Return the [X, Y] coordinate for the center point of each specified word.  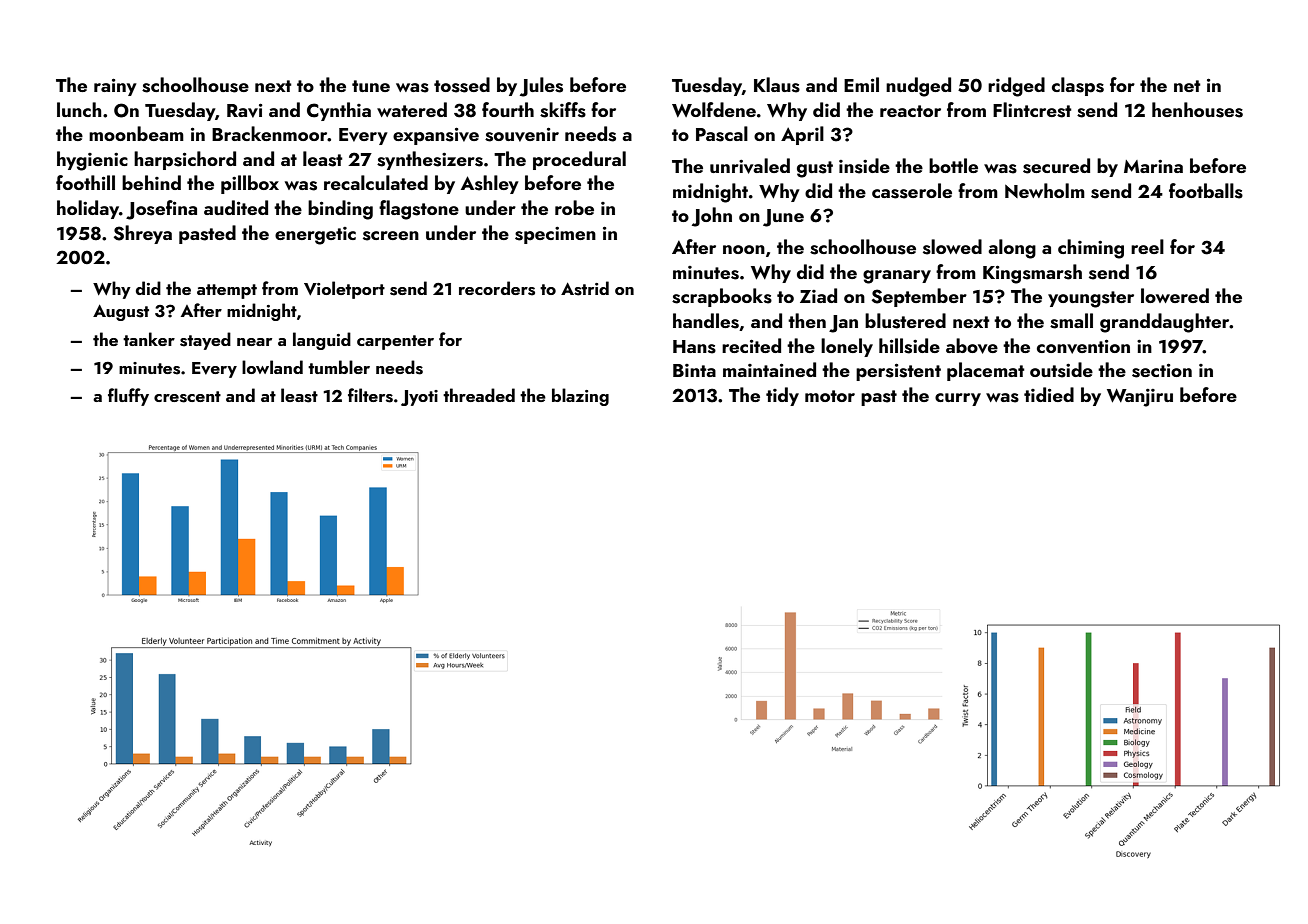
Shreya [143, 234]
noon [744, 249]
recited [751, 345]
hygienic [92, 161]
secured [1056, 166]
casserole [912, 191]
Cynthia [339, 111]
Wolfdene [714, 109]
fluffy [128, 397]
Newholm [1045, 190]
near [254, 342]
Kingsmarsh [1032, 274]
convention [1083, 346]
